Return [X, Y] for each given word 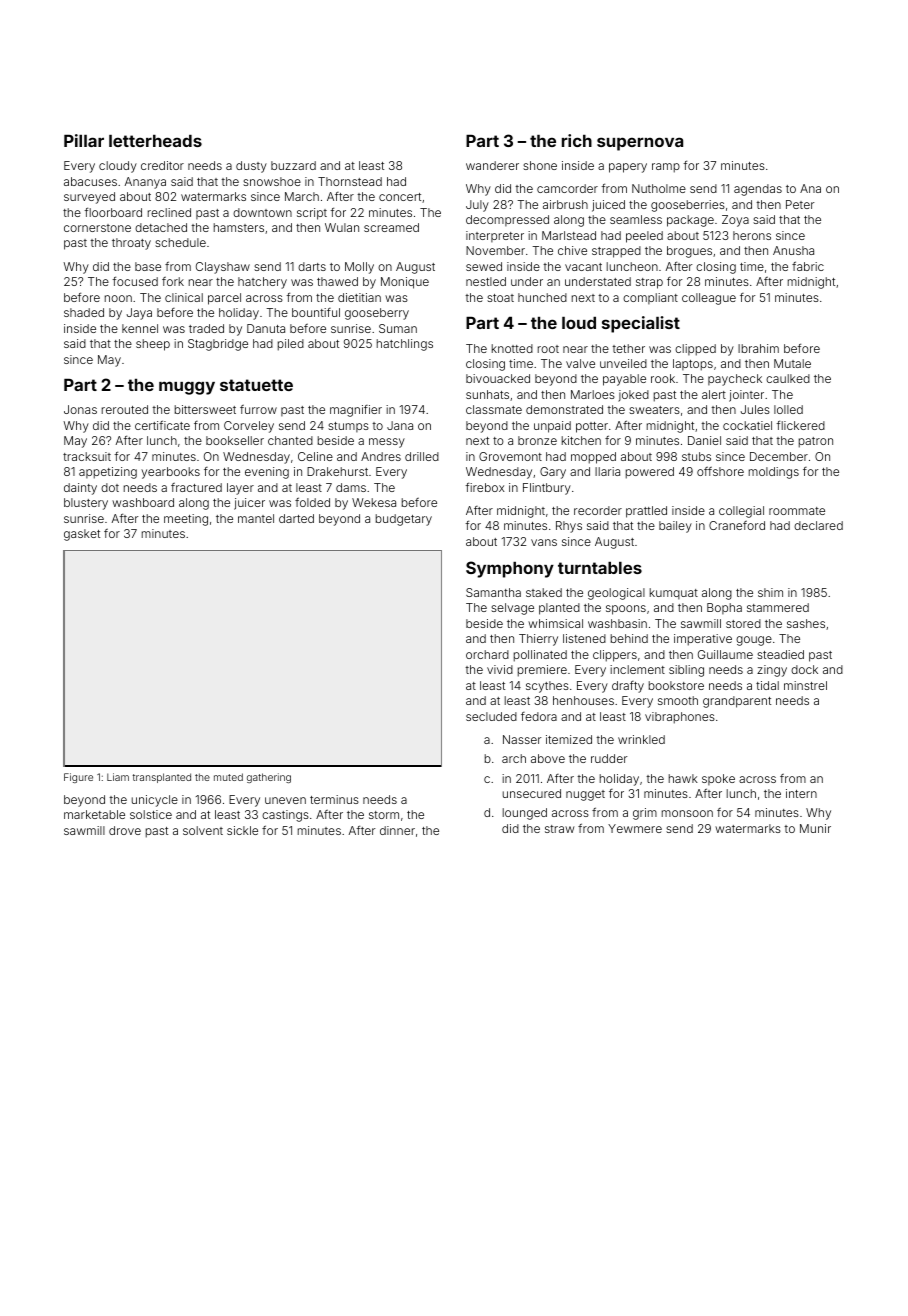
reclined [169, 212]
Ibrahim [758, 348]
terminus [334, 799]
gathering [269, 778]
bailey [675, 527]
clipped [695, 350]
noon [118, 298]
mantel [256, 518]
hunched [542, 297]
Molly [359, 268]
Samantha [493, 592]
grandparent [737, 702]
